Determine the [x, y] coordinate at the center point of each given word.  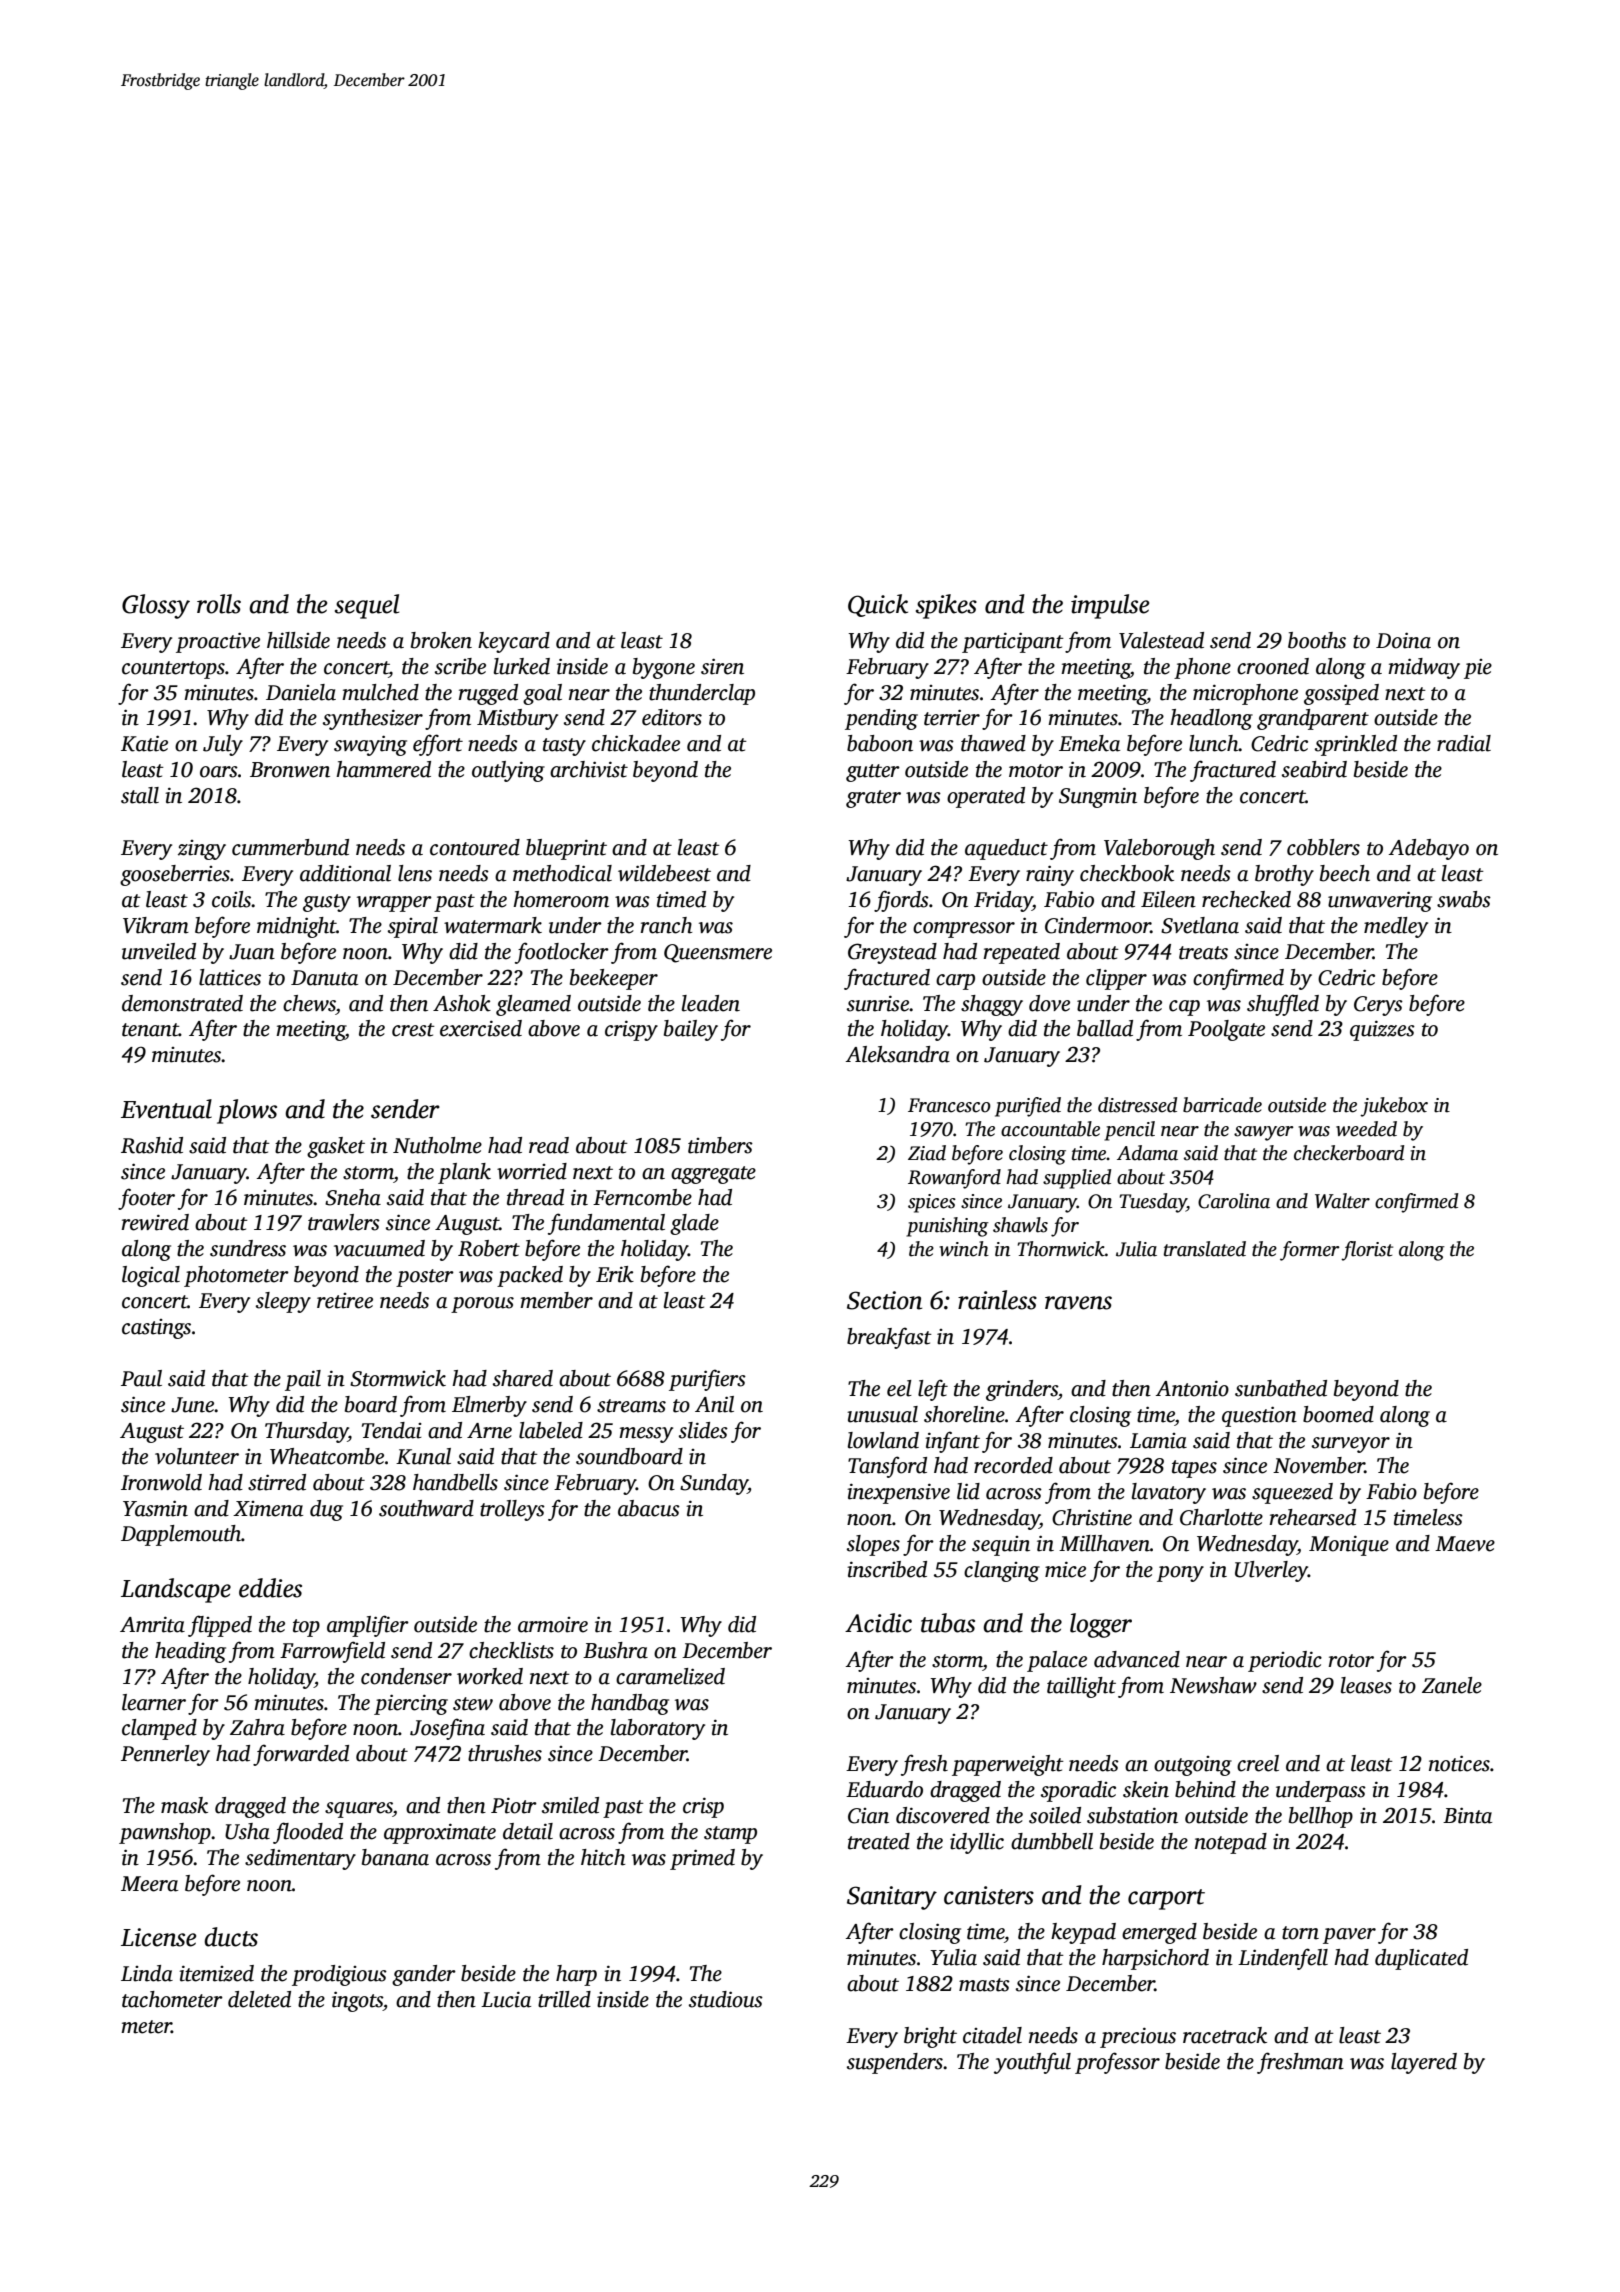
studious [726, 1999]
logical [151, 1276]
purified [1028, 1107]
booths [1317, 640]
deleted [259, 1999]
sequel [367, 606]
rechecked [1246, 899]
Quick [878, 605]
